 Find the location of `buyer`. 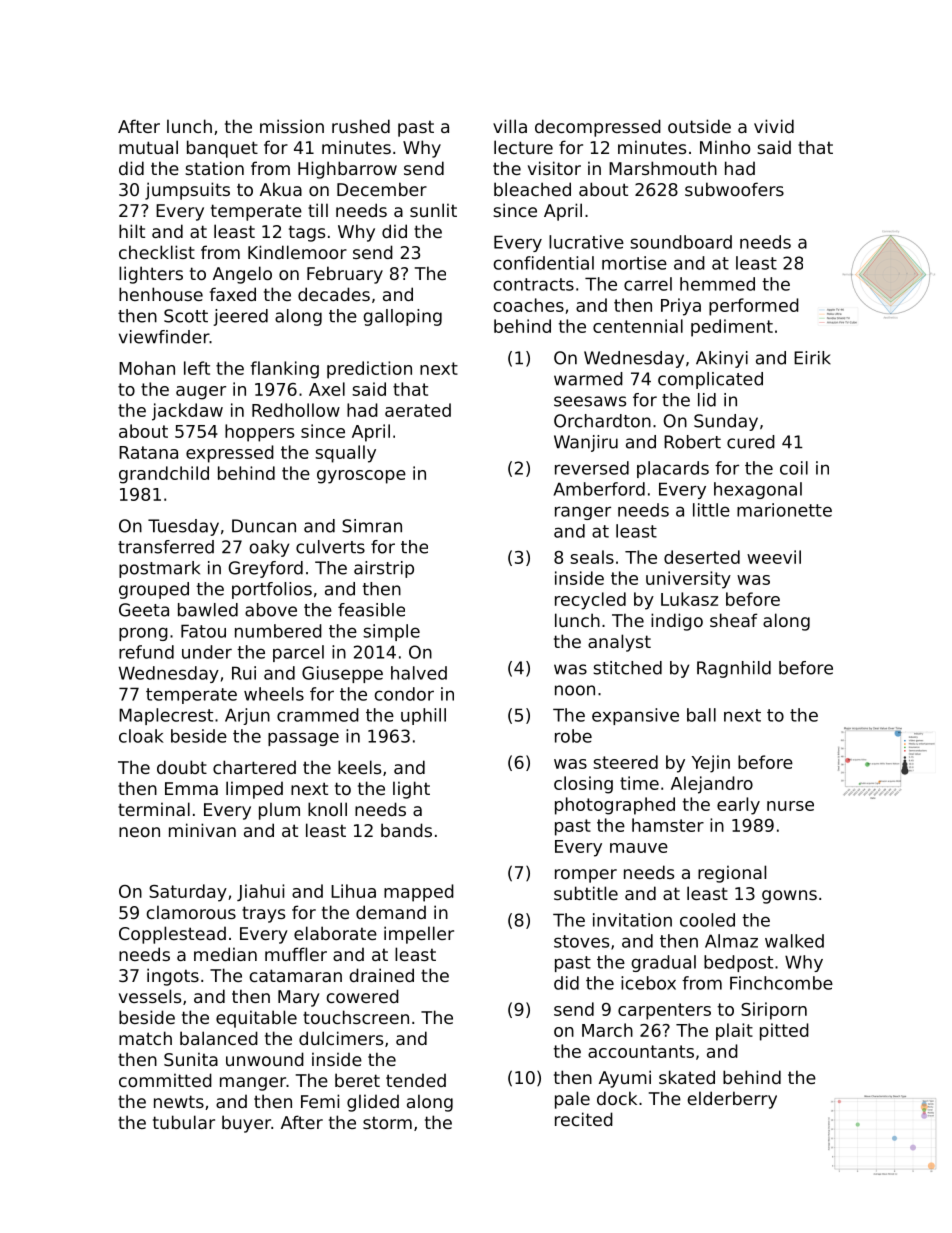

buyer is located at coordinates (246, 1124).
